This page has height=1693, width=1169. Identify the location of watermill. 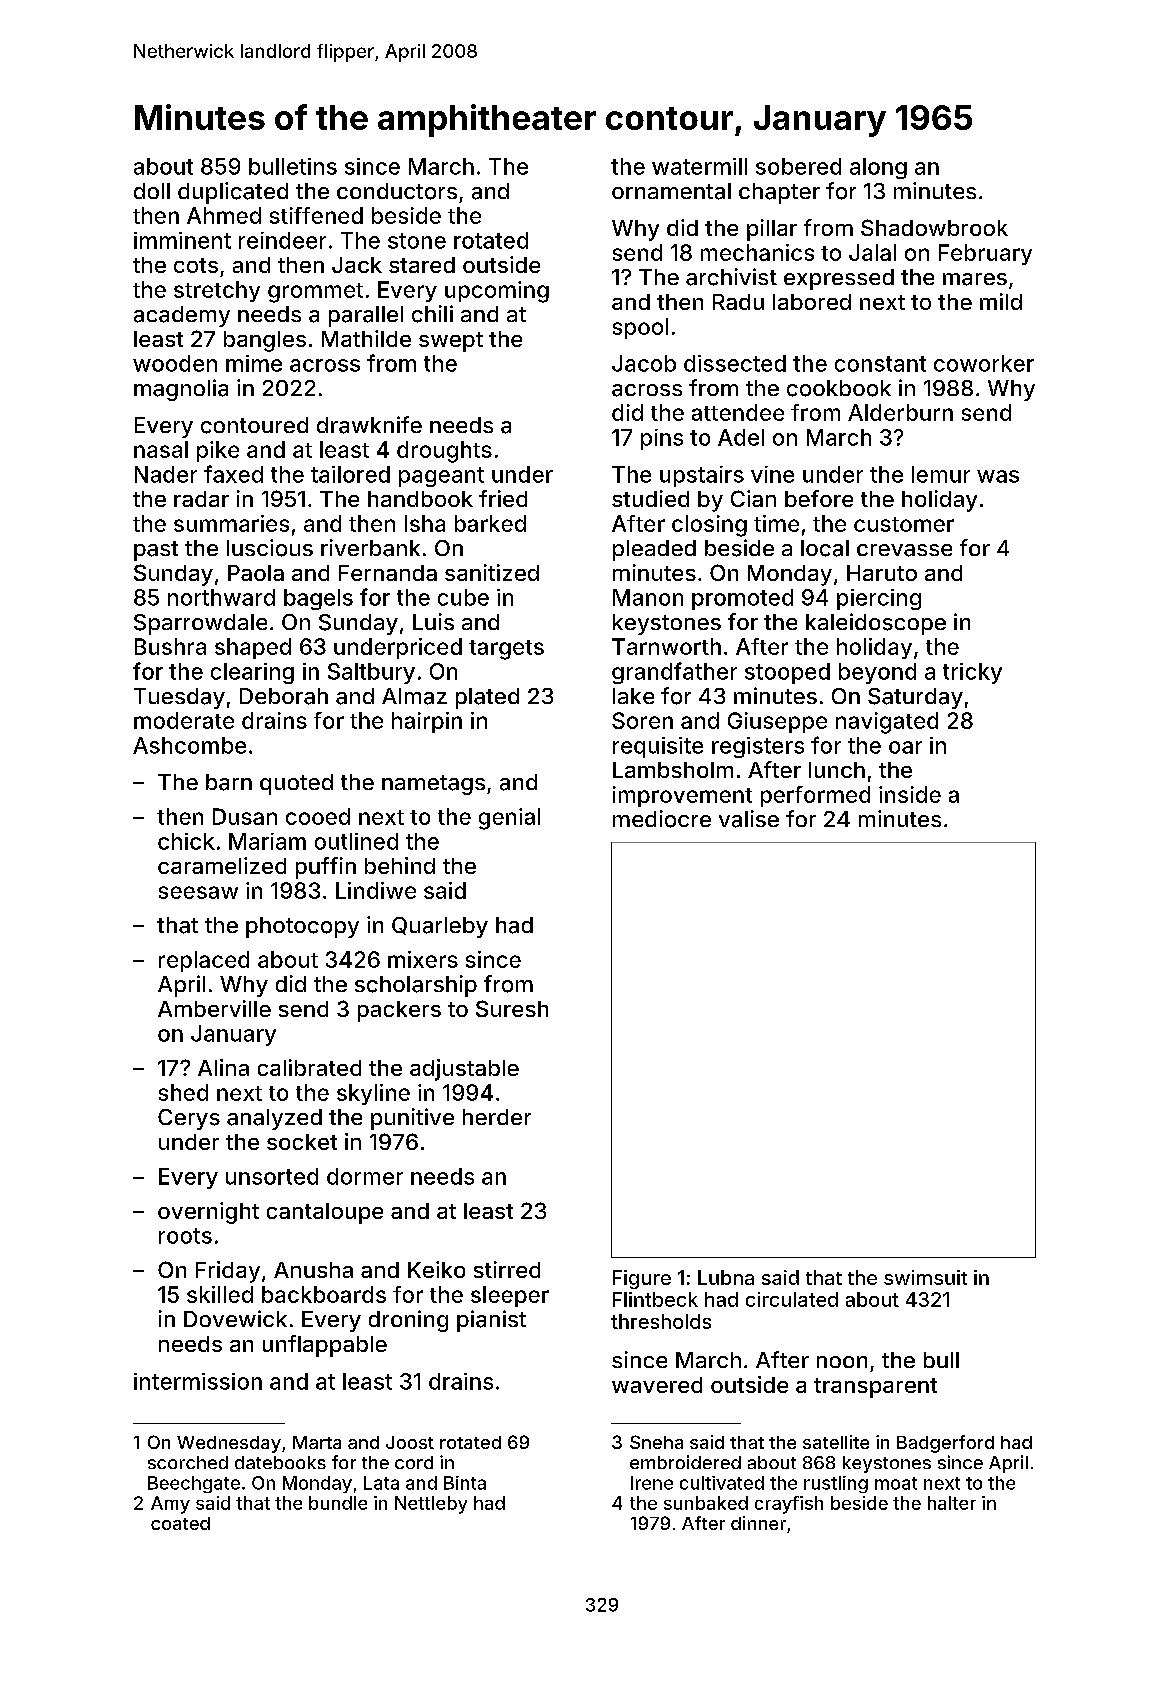
(699, 166).
